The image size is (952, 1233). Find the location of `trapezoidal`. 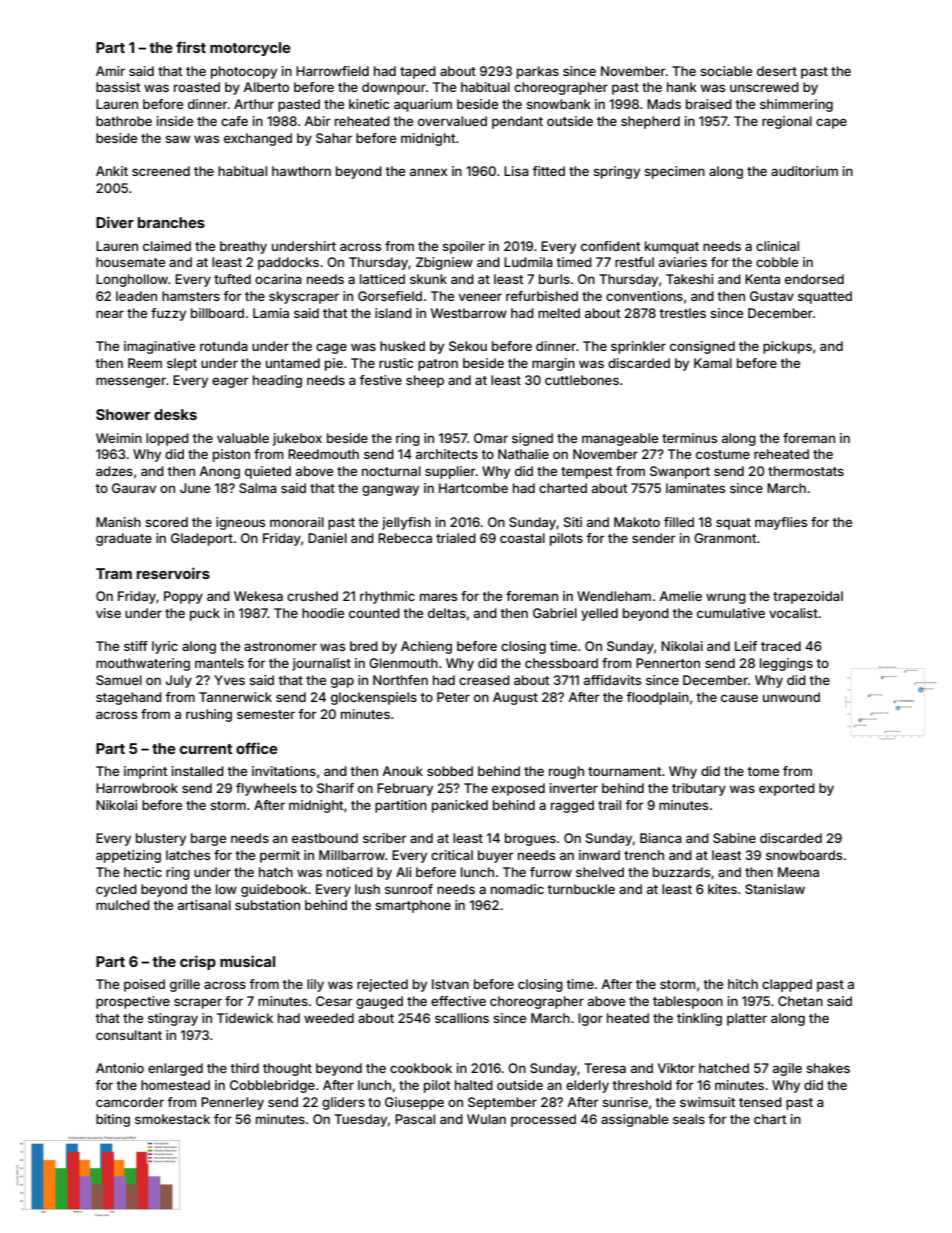

trapezoidal is located at coordinates (808, 597).
